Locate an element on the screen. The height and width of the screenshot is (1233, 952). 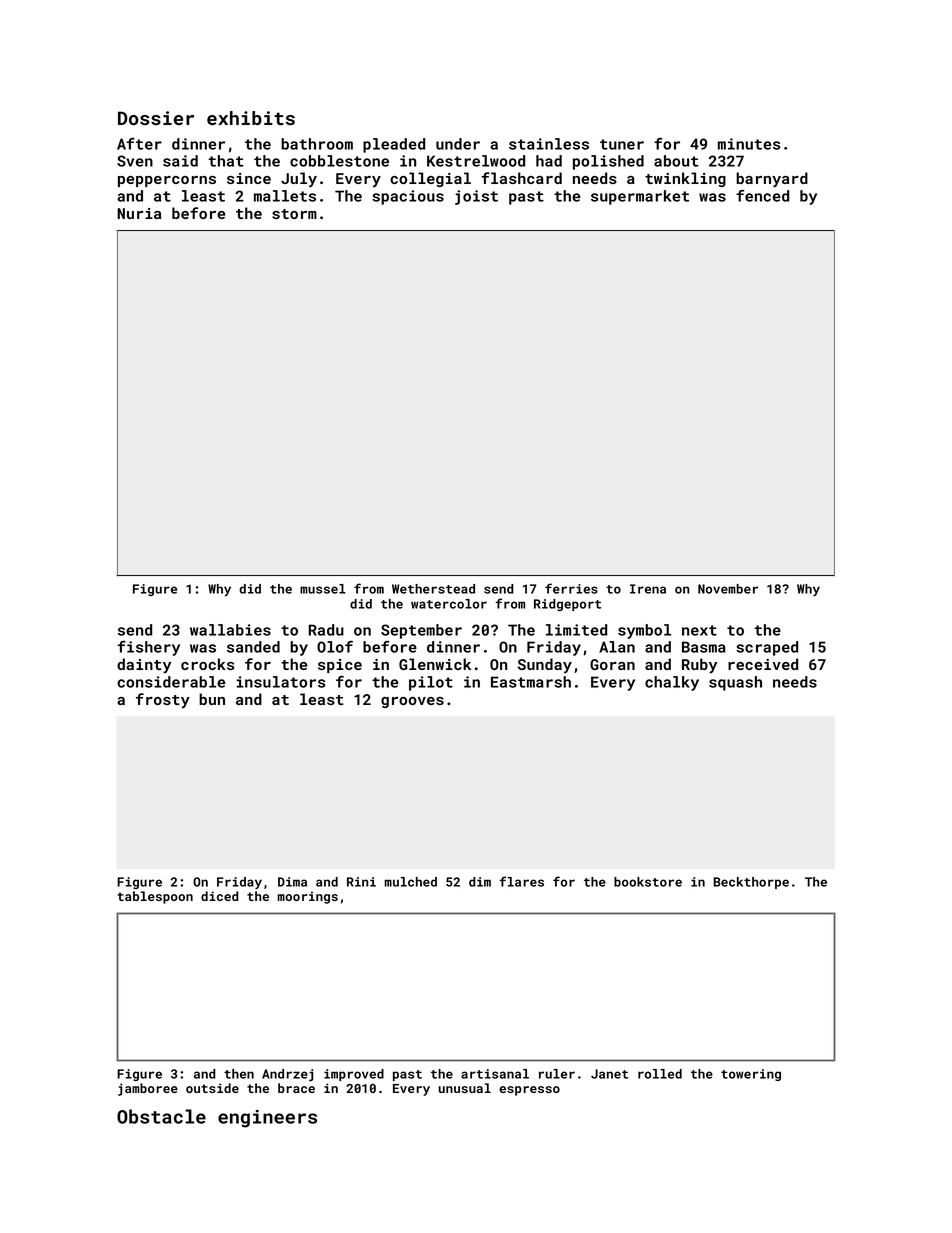
grooves is located at coordinates (412, 702).
